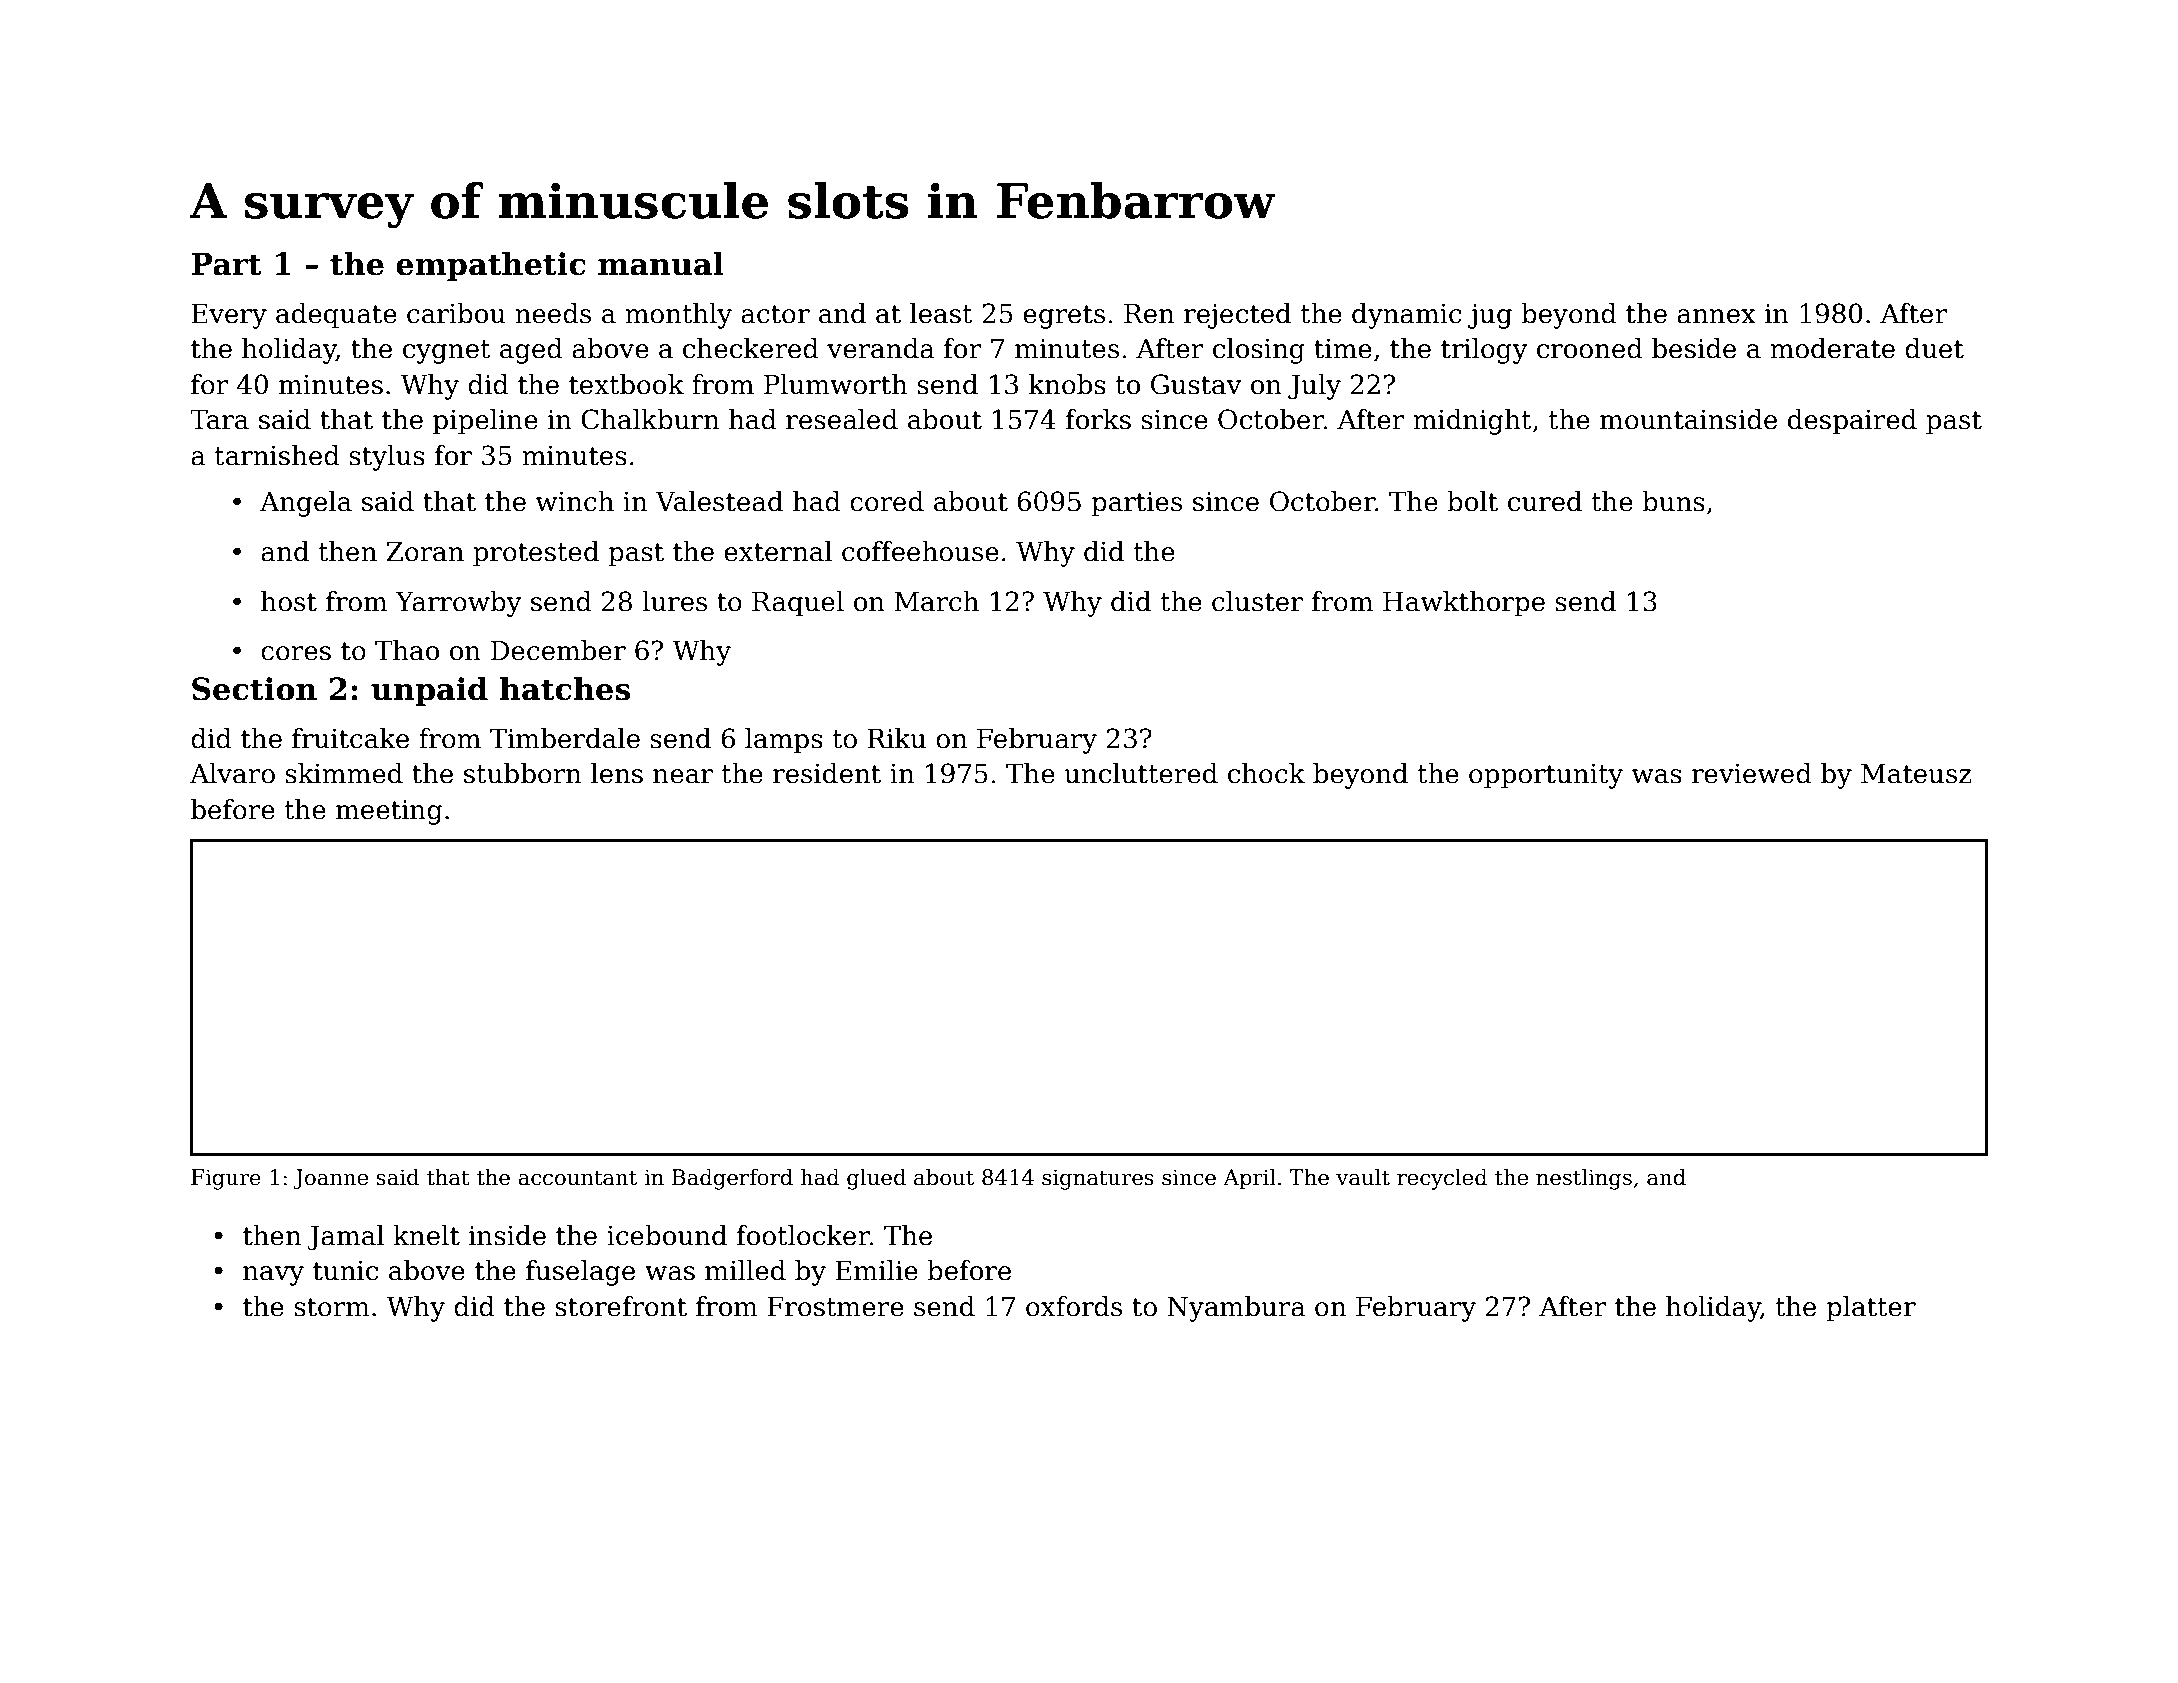 Image resolution: width=2178 pixels, height=1683 pixels. I want to click on storm, so click(332, 1307).
